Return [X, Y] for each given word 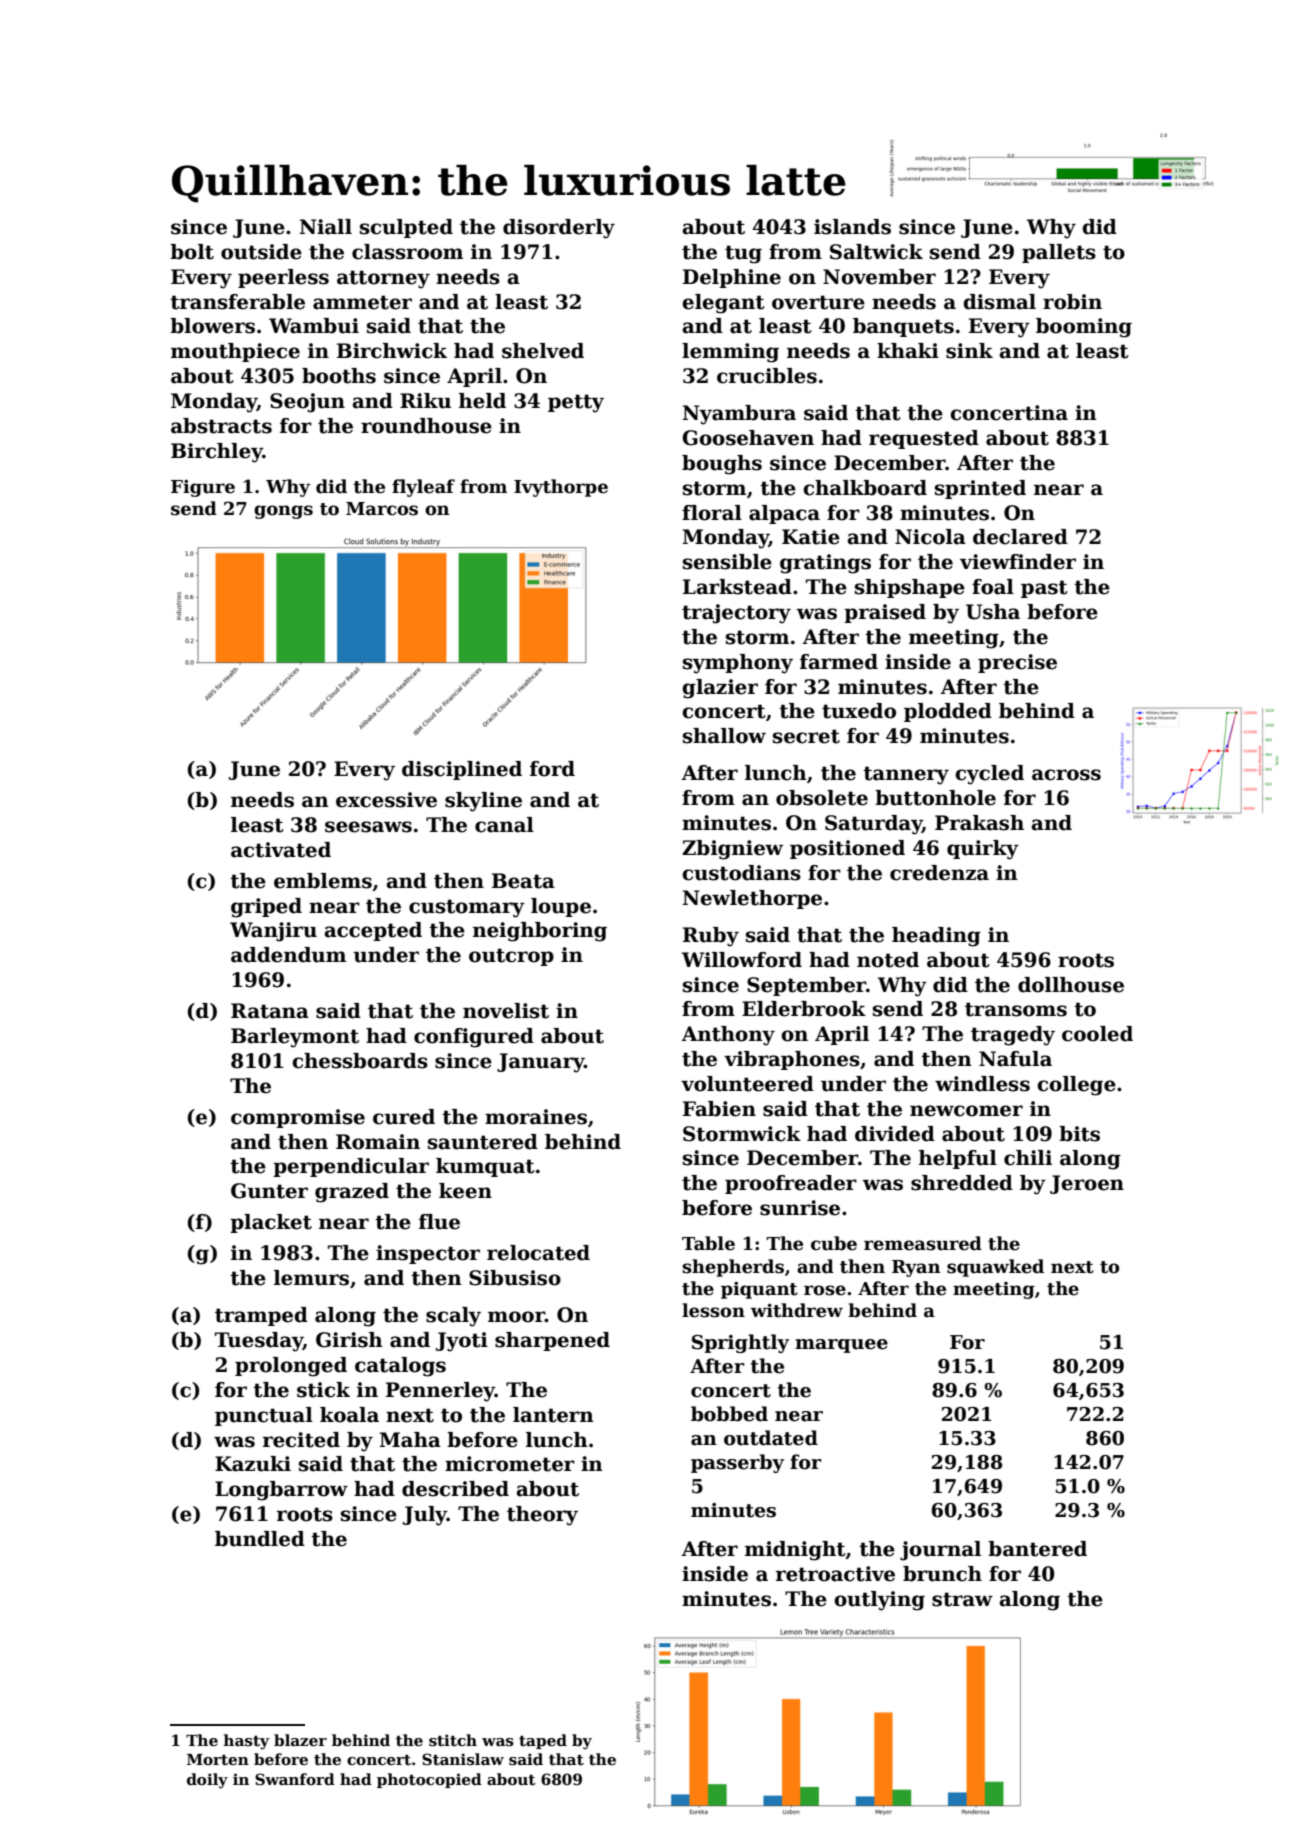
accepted [373, 931]
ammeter [362, 302]
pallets [1059, 253]
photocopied [429, 1780]
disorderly [559, 229]
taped [543, 1741]
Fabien [719, 1109]
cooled [1097, 1034]
